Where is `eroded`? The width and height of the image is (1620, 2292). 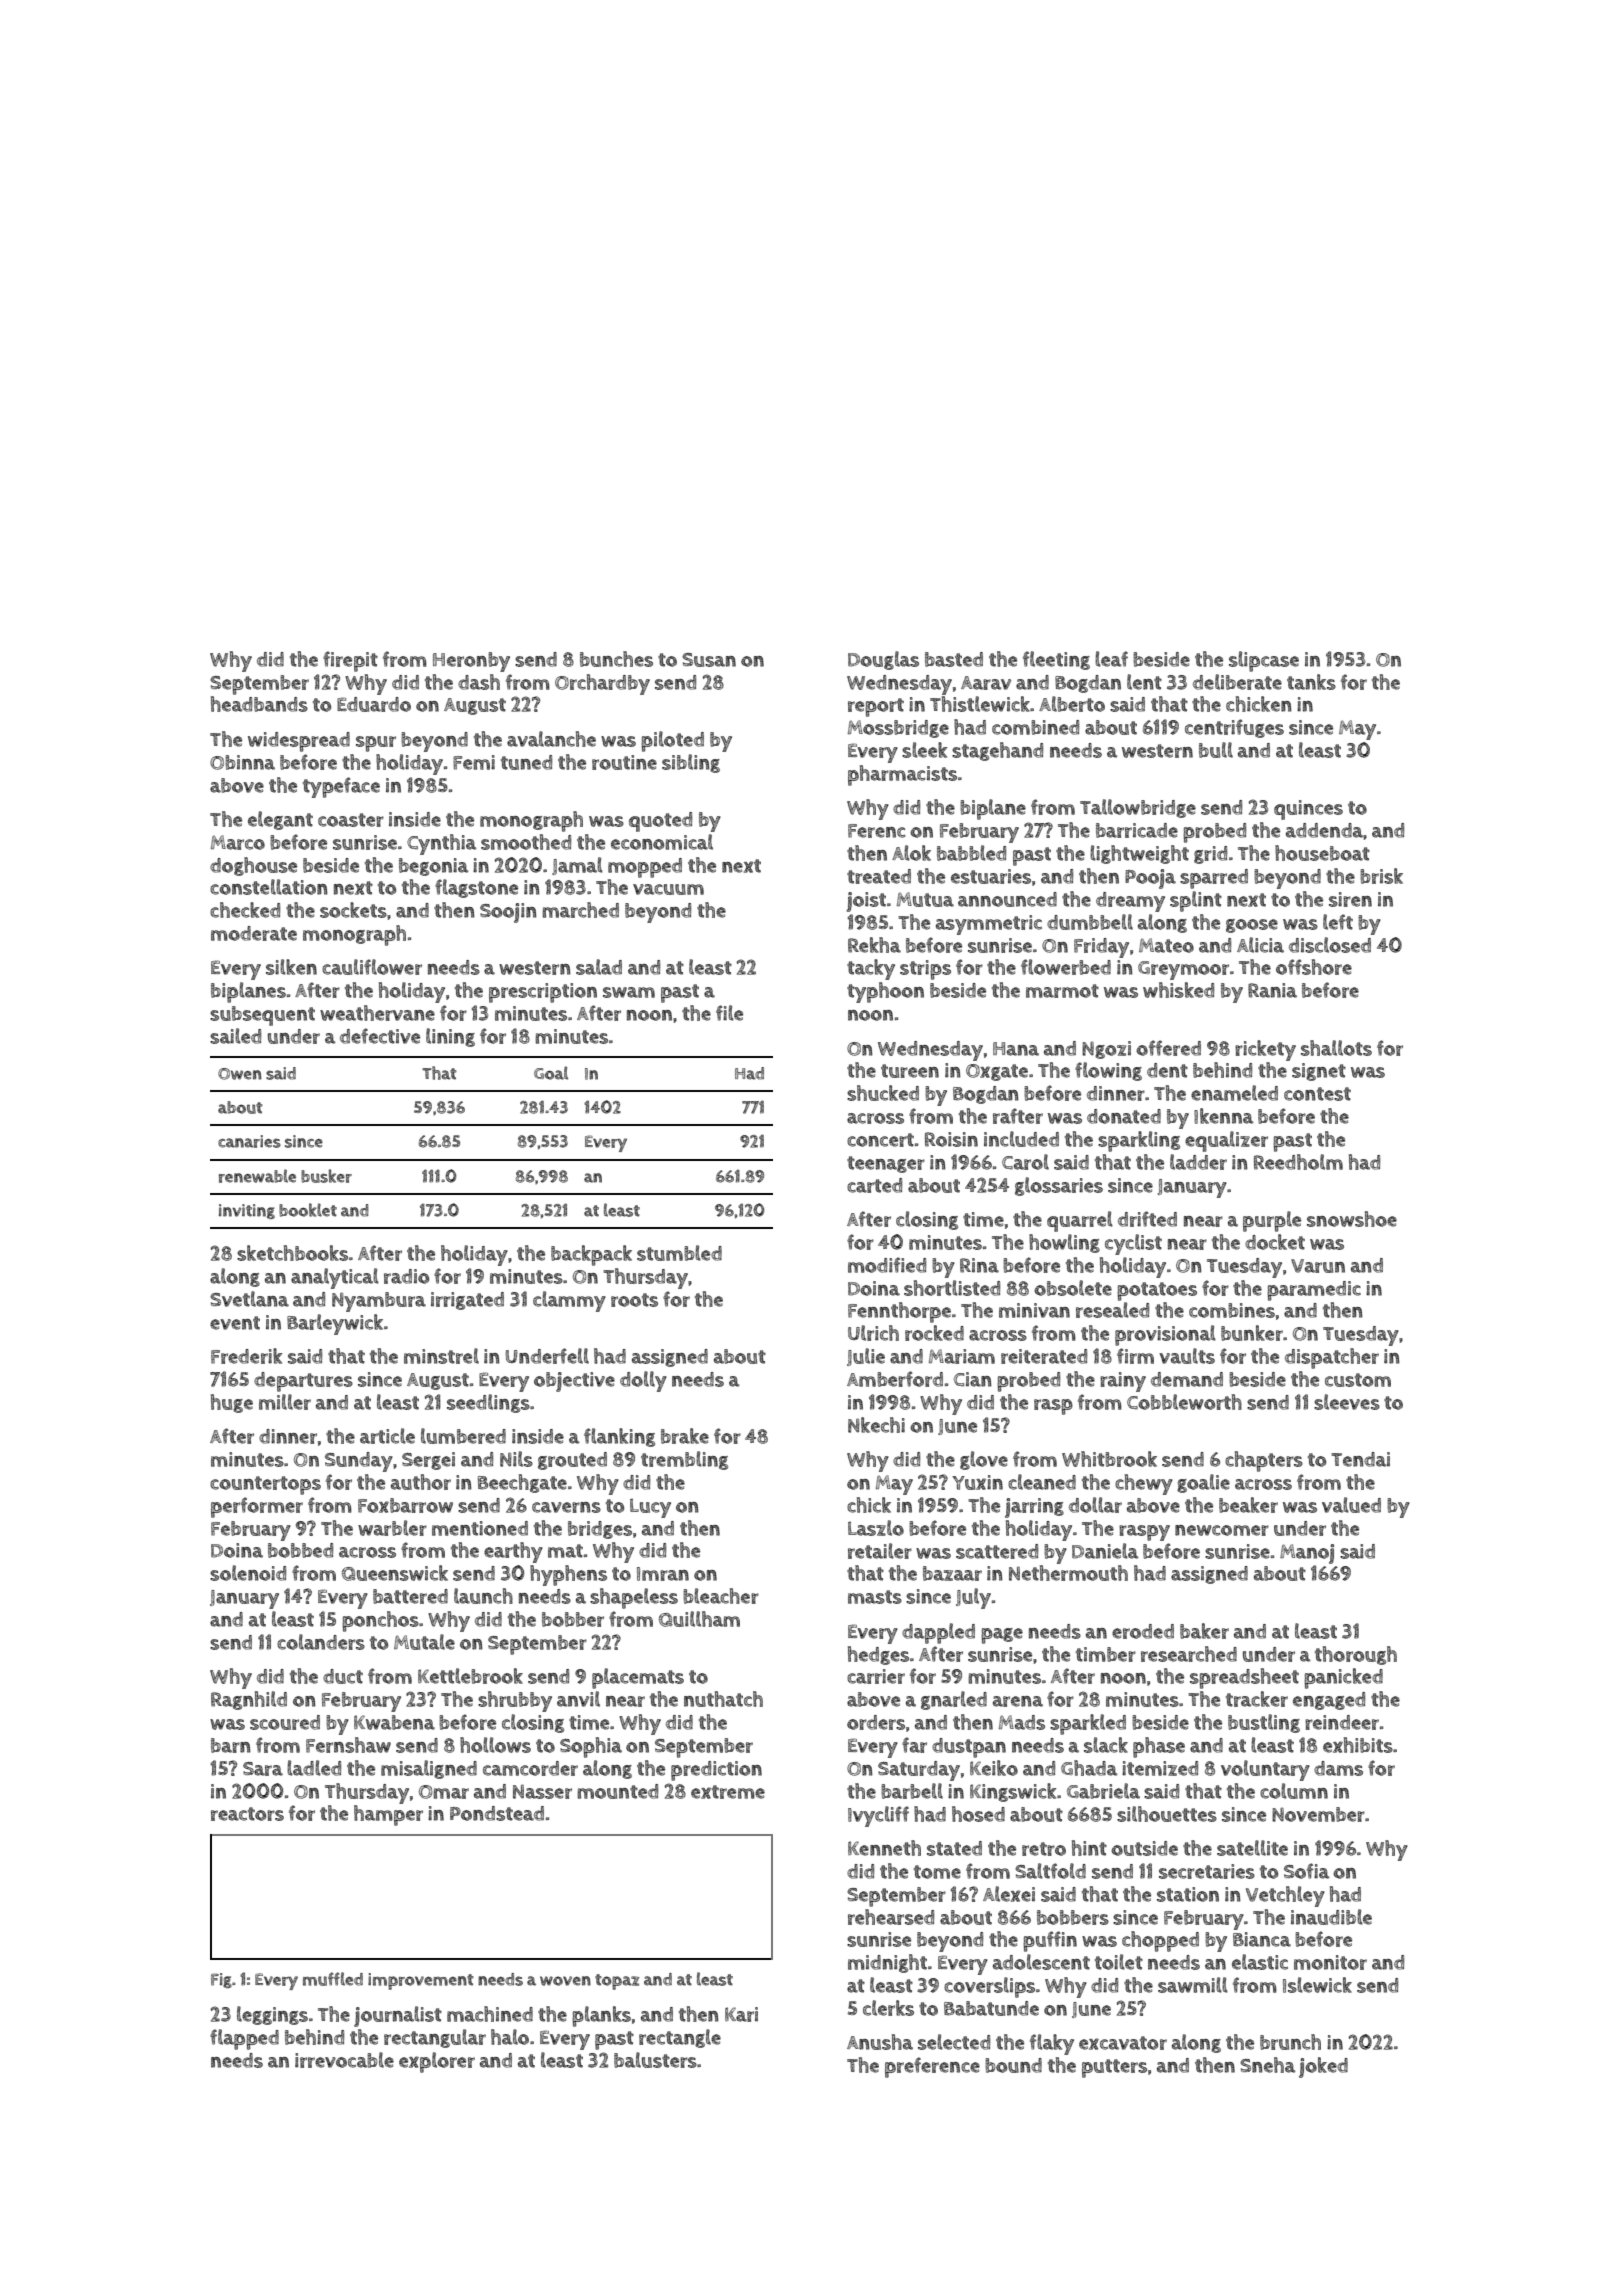 eroded is located at coordinates (1143, 1631).
